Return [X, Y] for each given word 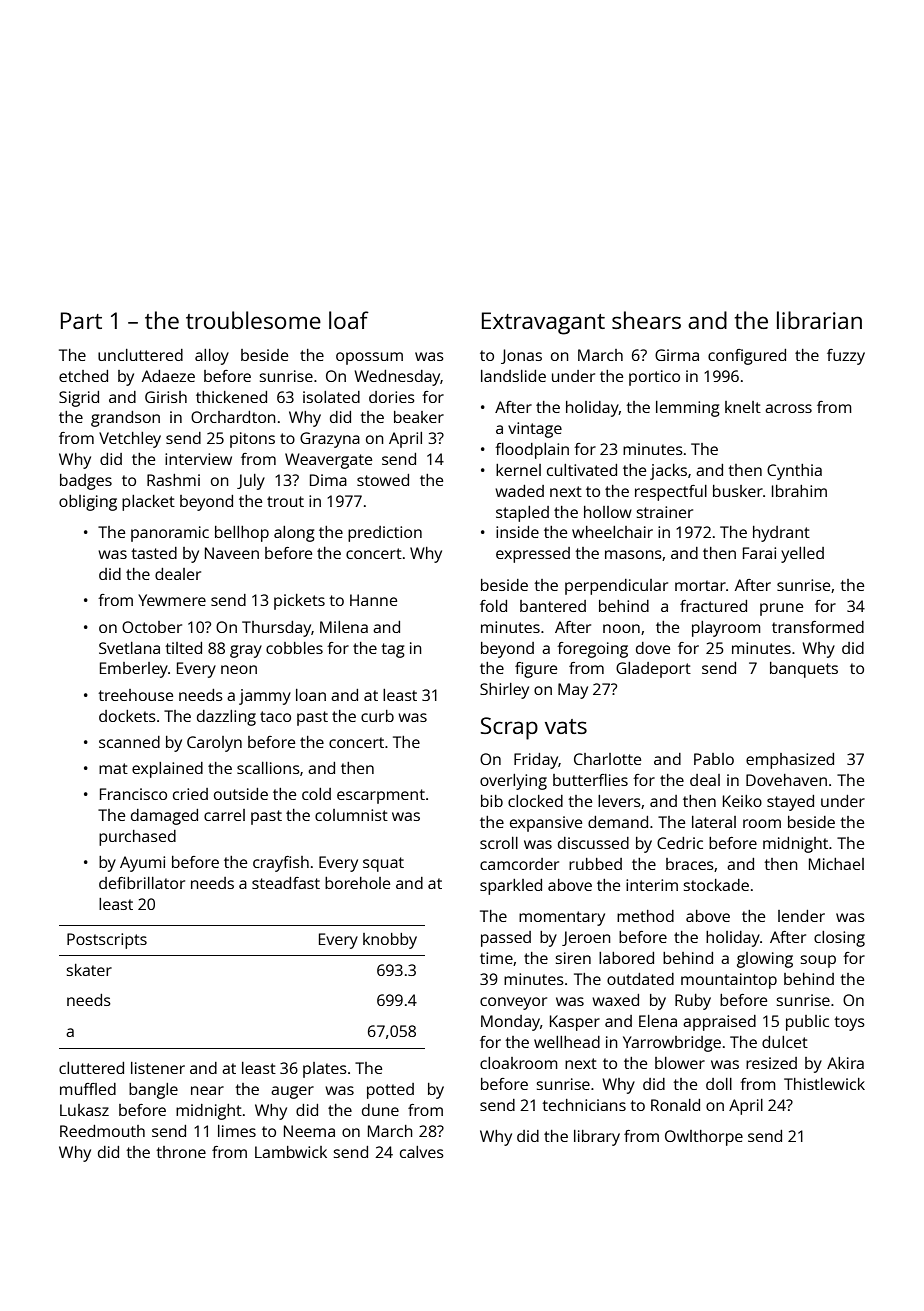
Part [81, 320]
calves [422, 1152]
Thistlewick [824, 1084]
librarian [819, 320]
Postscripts [107, 941]
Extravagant [543, 323]
